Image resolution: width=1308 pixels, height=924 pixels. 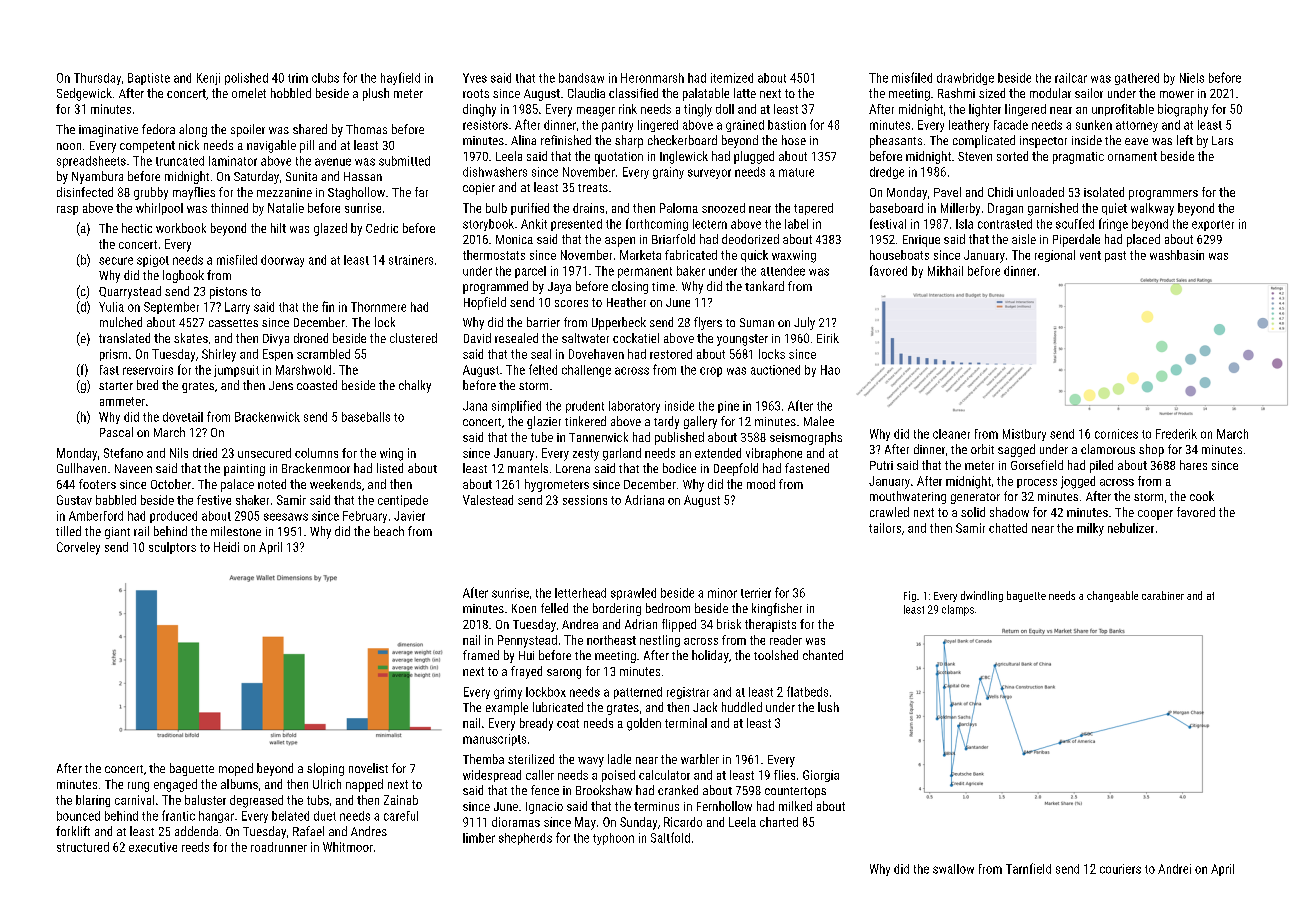 I want to click on Kenji, so click(x=208, y=79).
